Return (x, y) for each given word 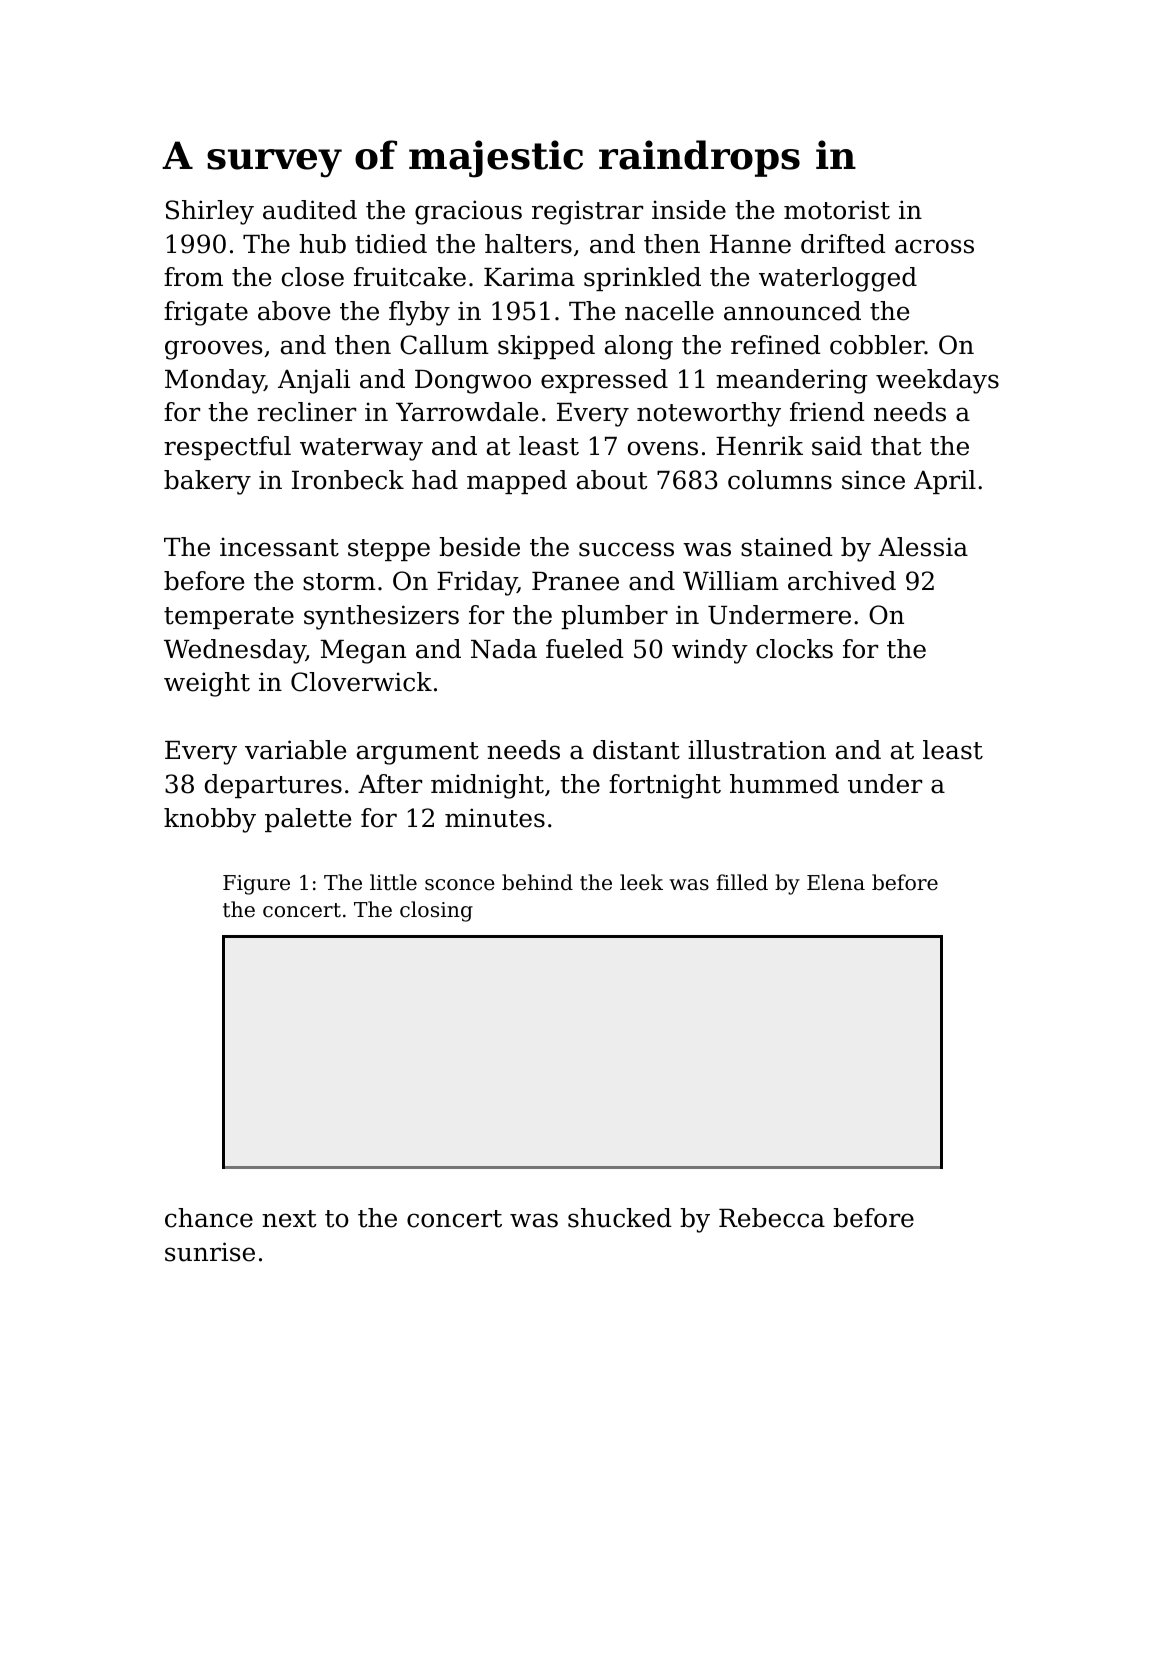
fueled (585, 649)
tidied (391, 244)
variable (295, 750)
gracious (468, 212)
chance (209, 1218)
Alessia (923, 547)
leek (641, 882)
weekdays (937, 381)
